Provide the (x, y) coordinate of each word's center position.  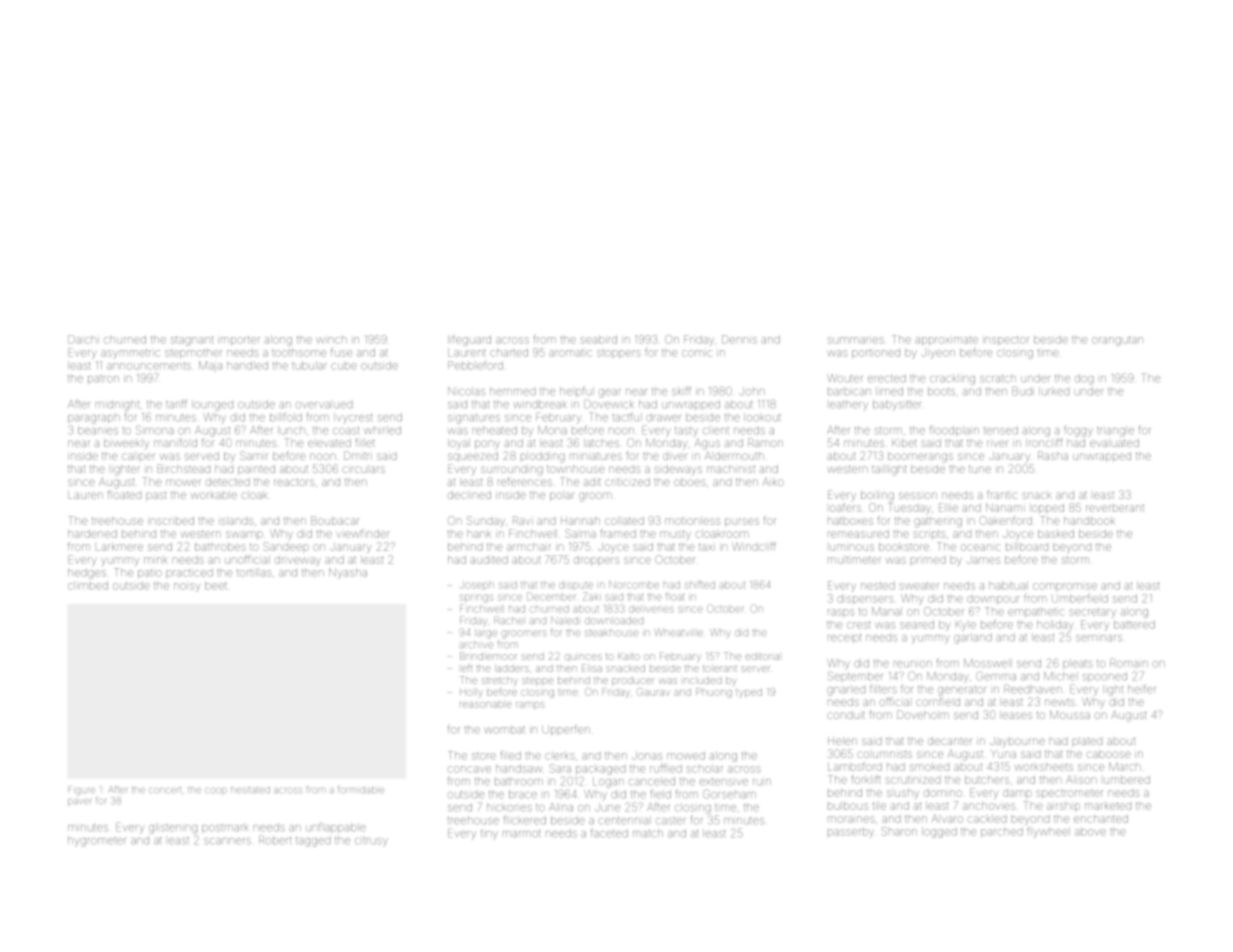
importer (239, 340)
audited (489, 560)
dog (1084, 379)
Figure (81, 790)
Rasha (1053, 455)
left (467, 668)
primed (928, 560)
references (525, 481)
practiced (189, 573)
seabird (598, 339)
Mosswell (988, 663)
